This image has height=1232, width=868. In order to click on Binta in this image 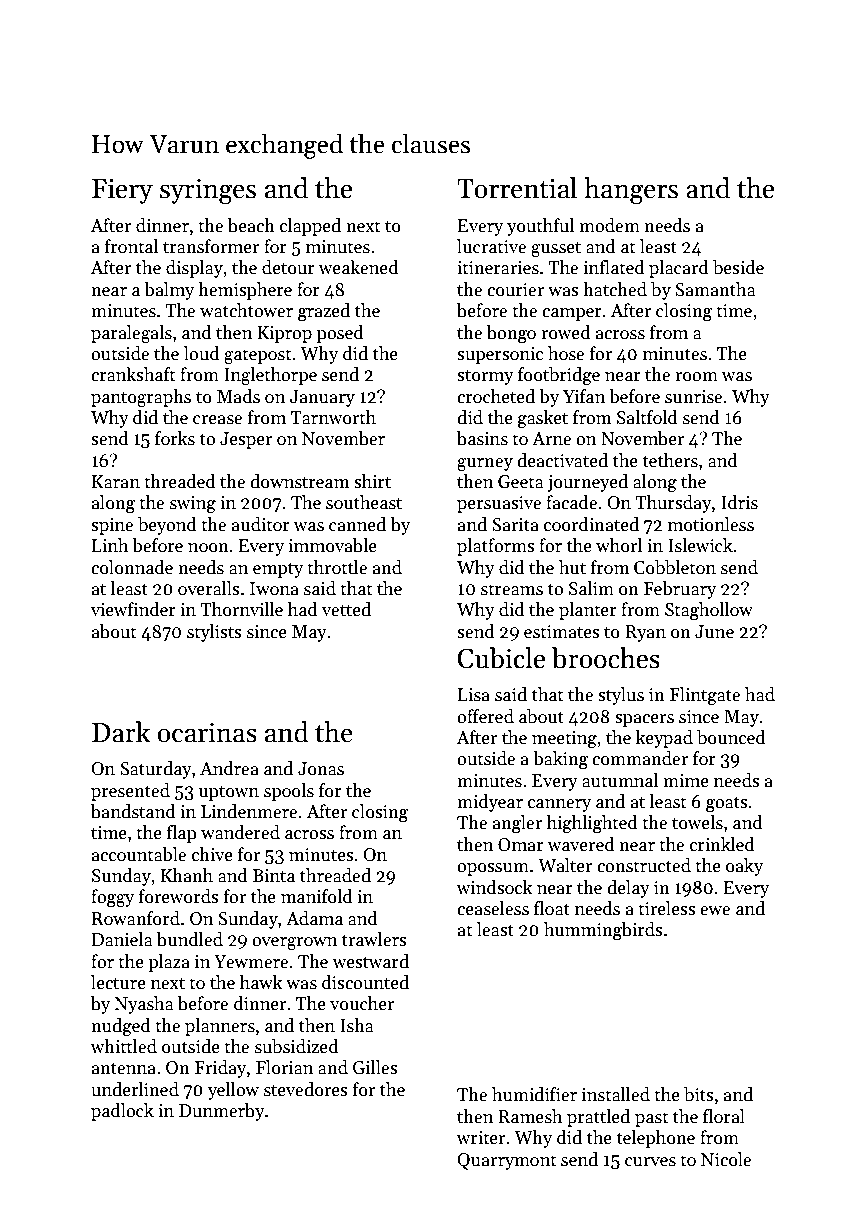, I will do `click(274, 876)`.
